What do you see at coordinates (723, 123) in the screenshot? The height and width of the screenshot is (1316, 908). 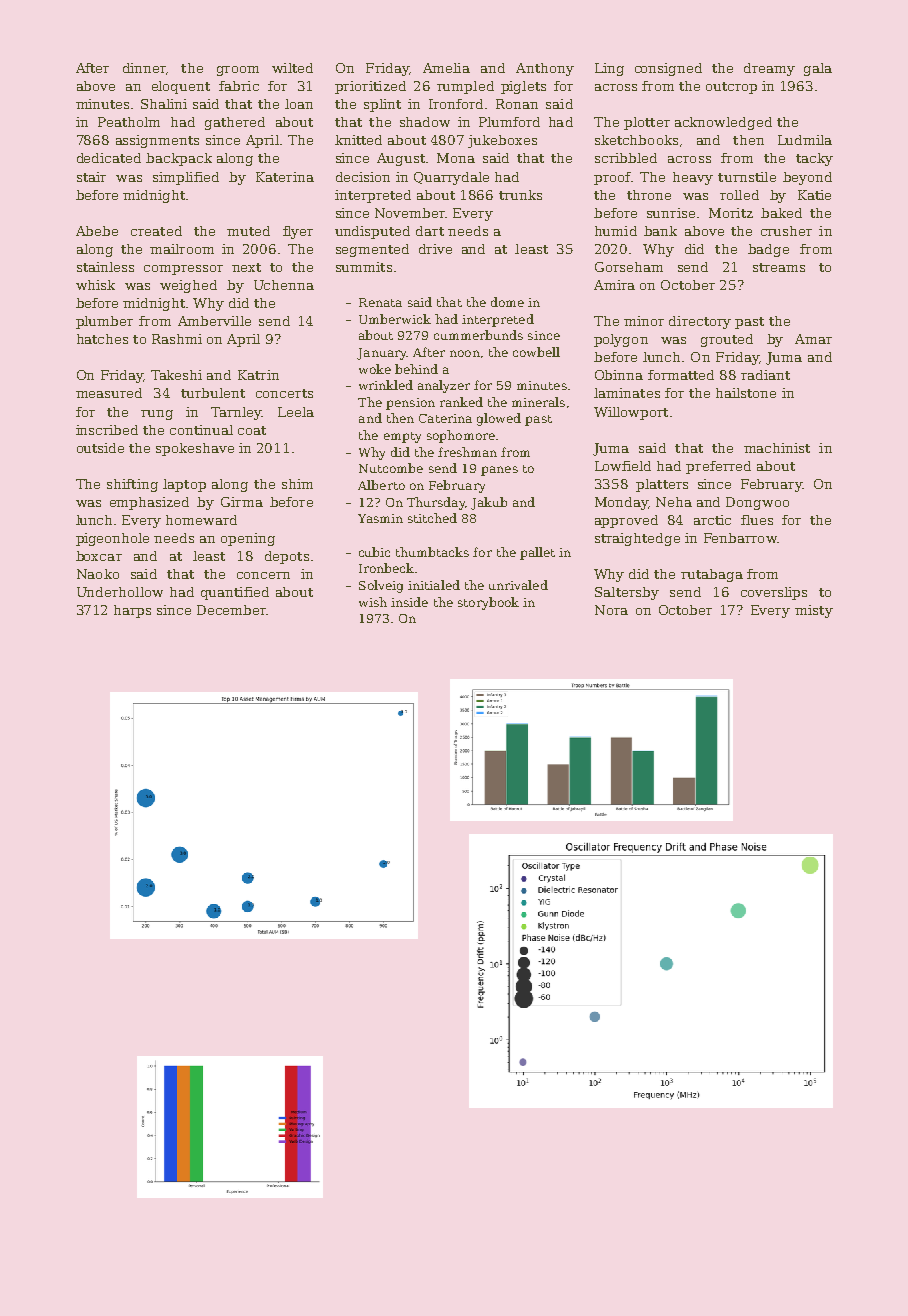 I see `acknowledged` at bounding box center [723, 123].
